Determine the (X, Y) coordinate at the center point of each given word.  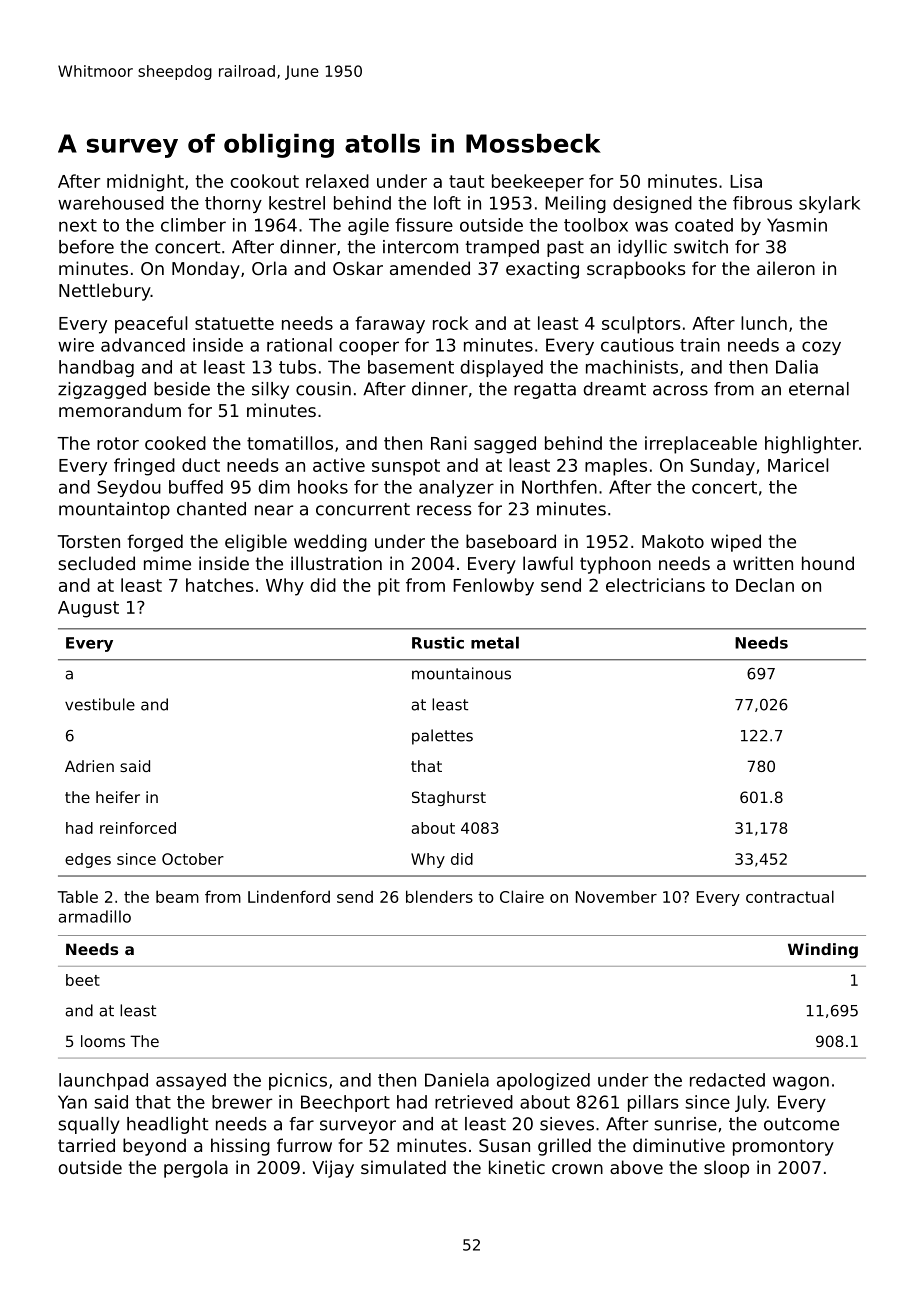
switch (701, 247)
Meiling (575, 204)
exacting (542, 270)
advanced (143, 345)
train (700, 345)
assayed (191, 1081)
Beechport (345, 1103)
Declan (765, 585)
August (88, 609)
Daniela (457, 1080)
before (86, 247)
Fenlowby (493, 587)
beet (83, 980)
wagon (801, 1083)
